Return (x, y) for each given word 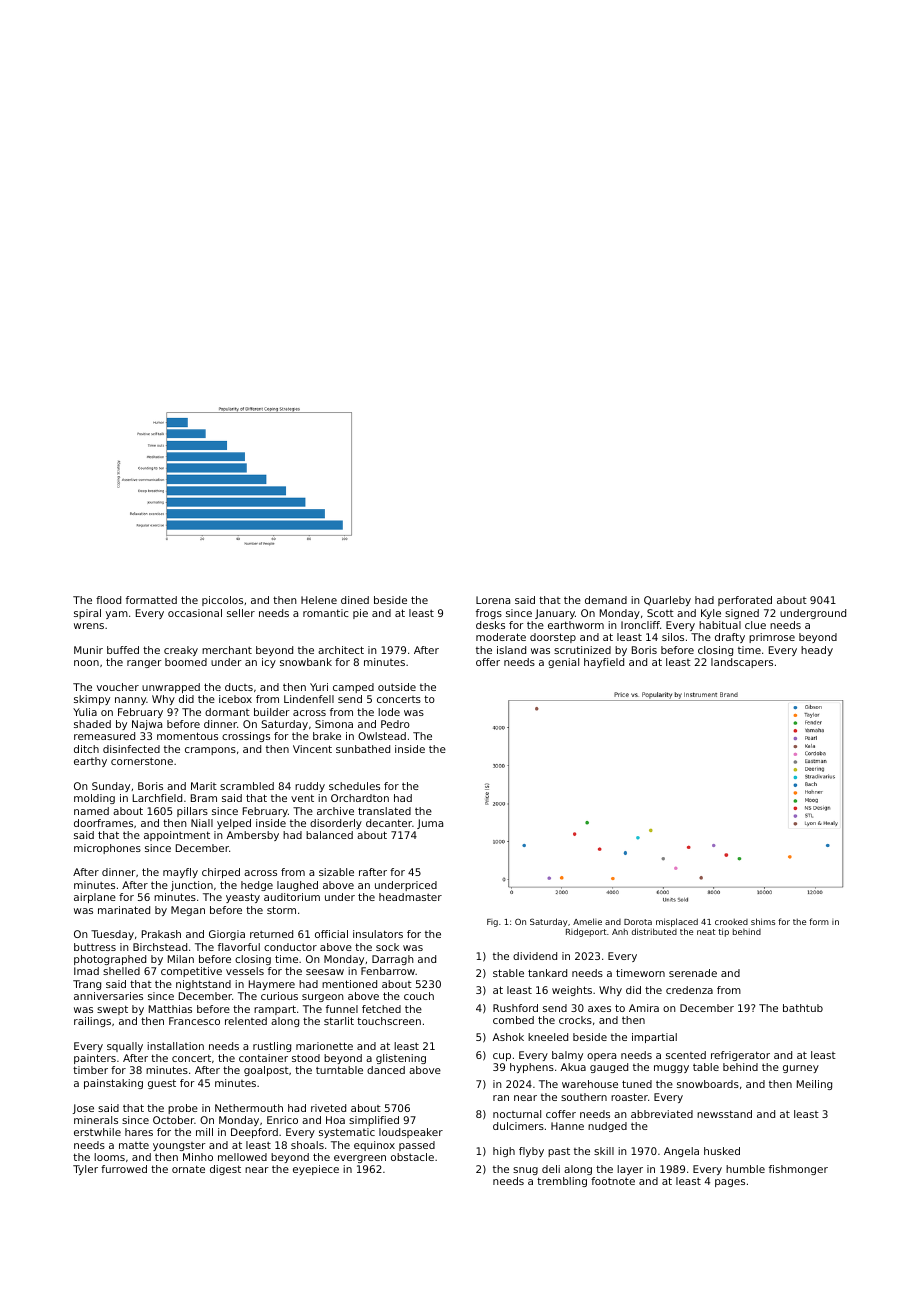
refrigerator (740, 1056)
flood (108, 600)
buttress (95, 947)
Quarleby (667, 601)
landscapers (742, 663)
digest (225, 1170)
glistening (401, 1059)
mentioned (349, 984)
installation (175, 1046)
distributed (654, 931)
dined (355, 600)
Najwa (147, 725)
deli (551, 1169)
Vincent (312, 749)
